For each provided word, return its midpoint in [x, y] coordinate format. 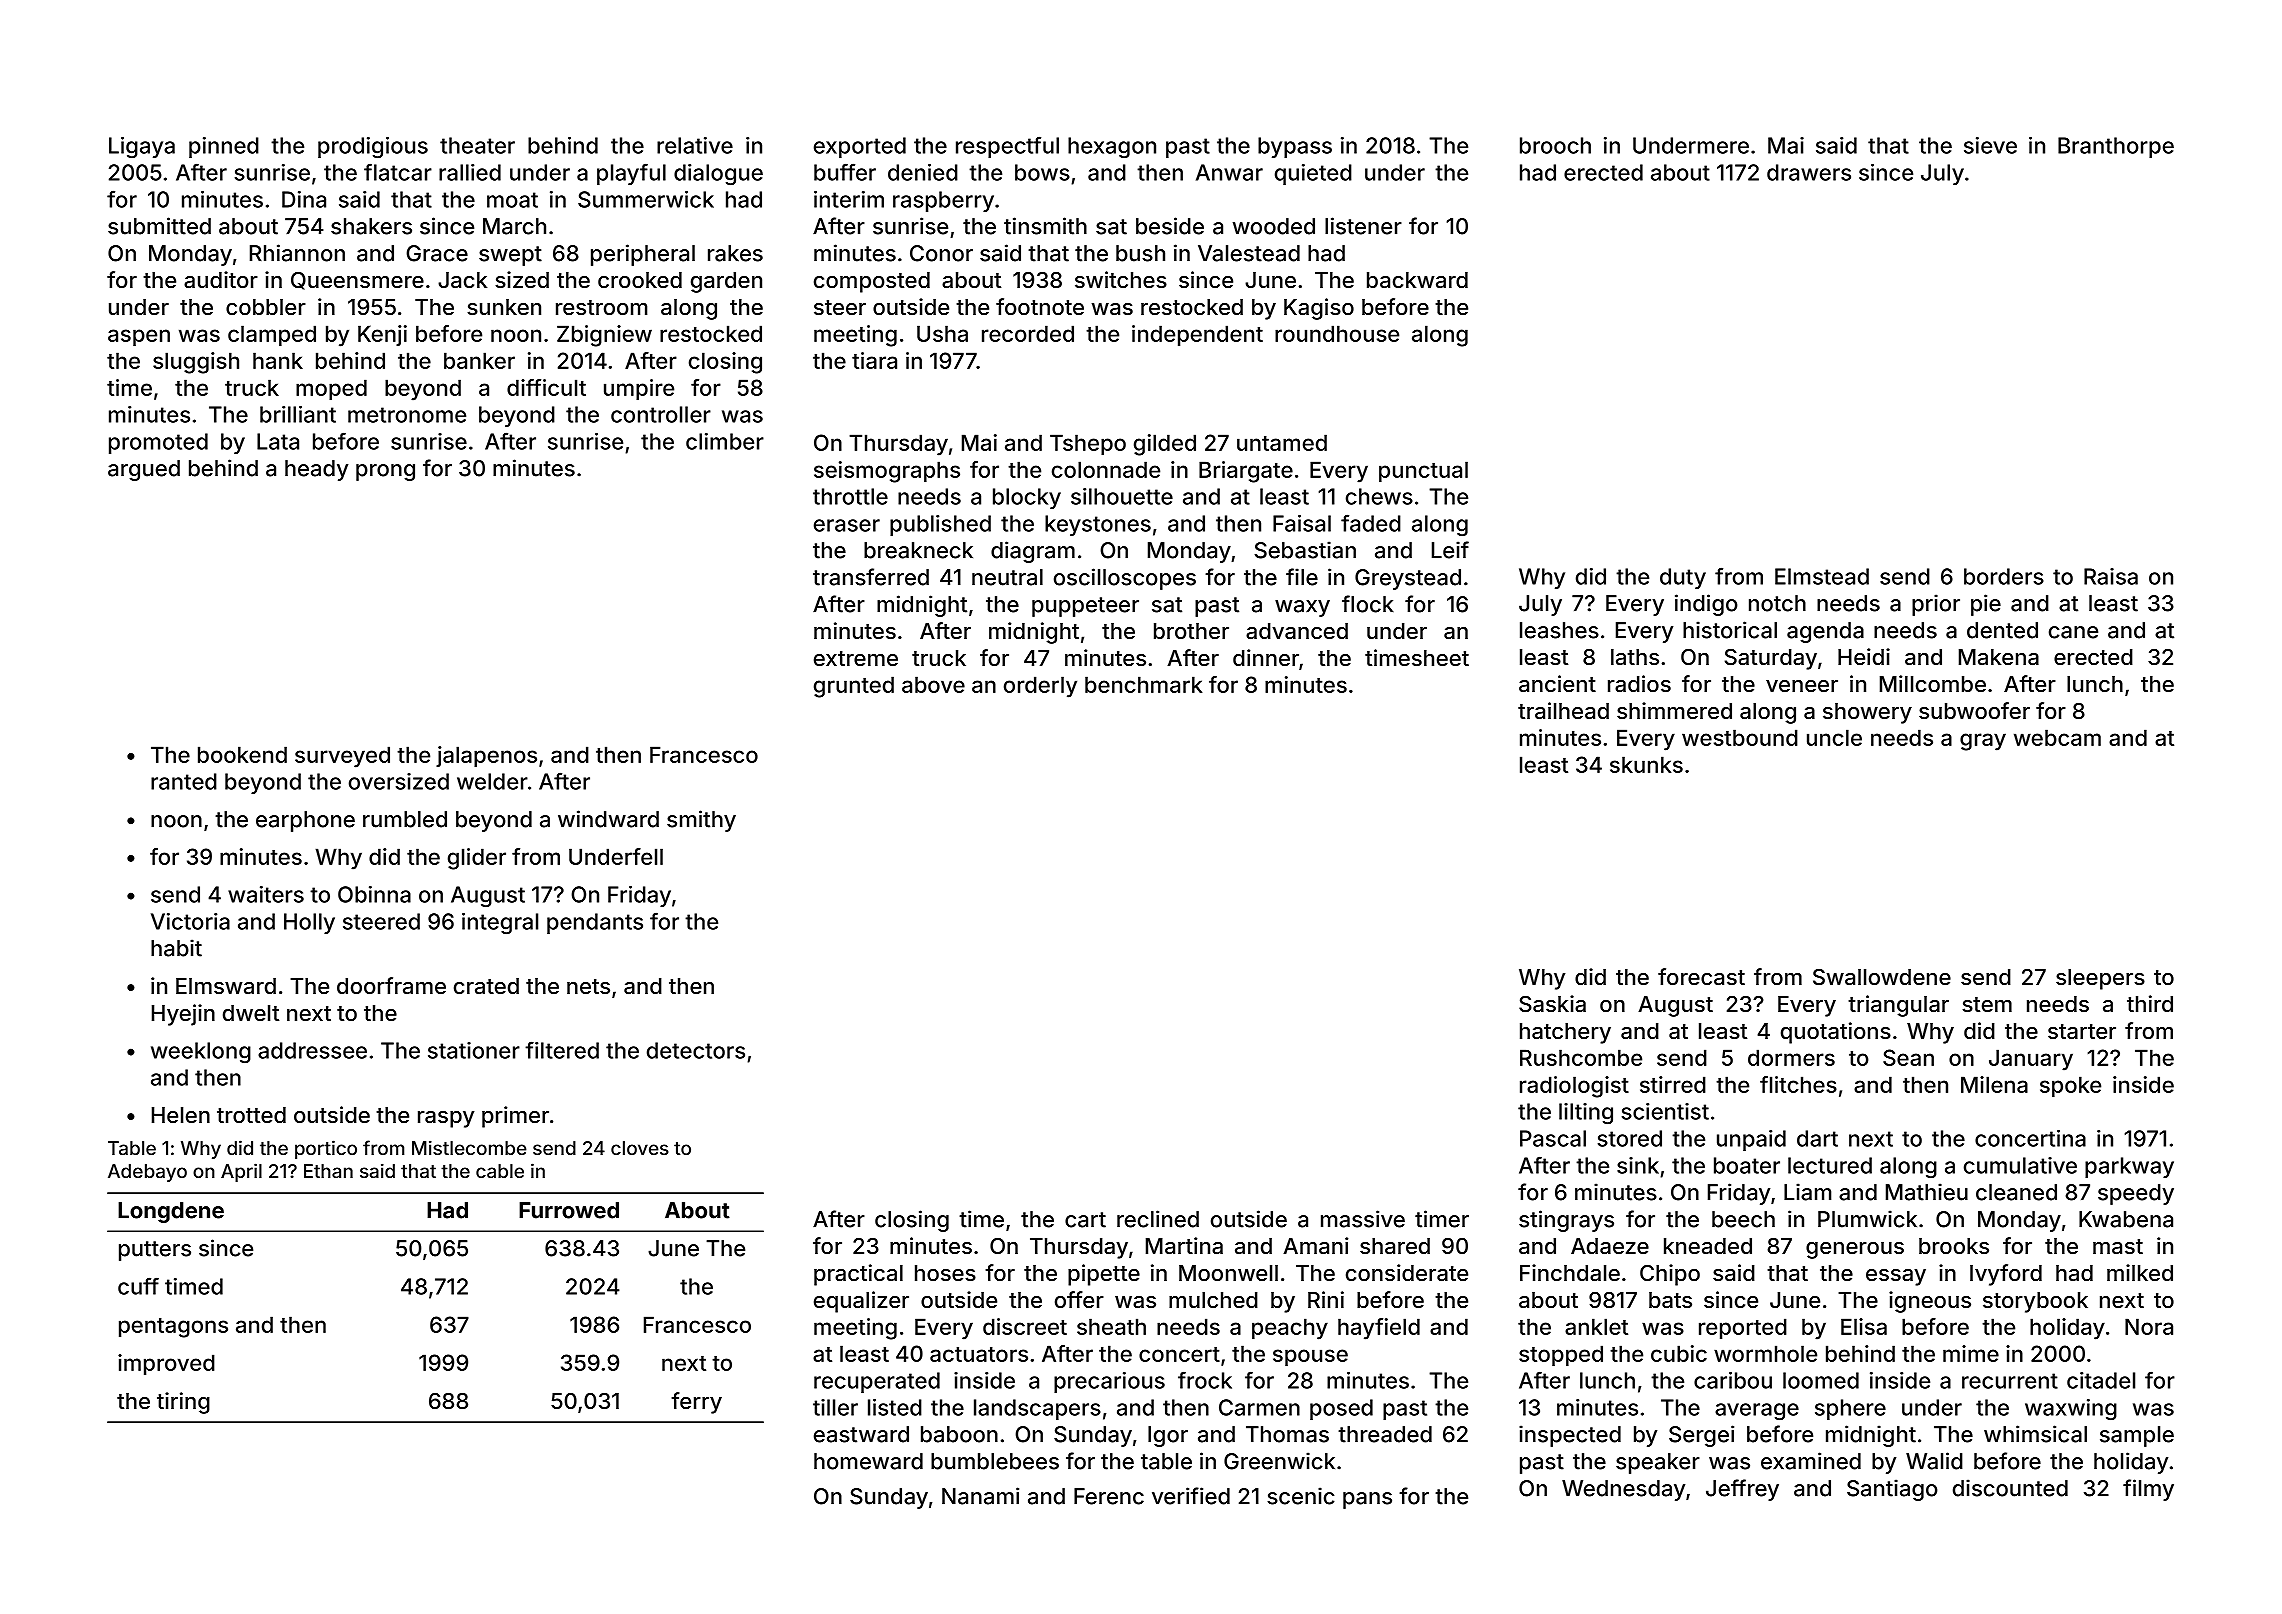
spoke [2070, 1087]
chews [1379, 496]
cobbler [266, 307]
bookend [242, 754]
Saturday [1771, 659]
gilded [1165, 445]
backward [1417, 280]
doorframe [391, 985]
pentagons [173, 1328]
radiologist [1574, 1087]
